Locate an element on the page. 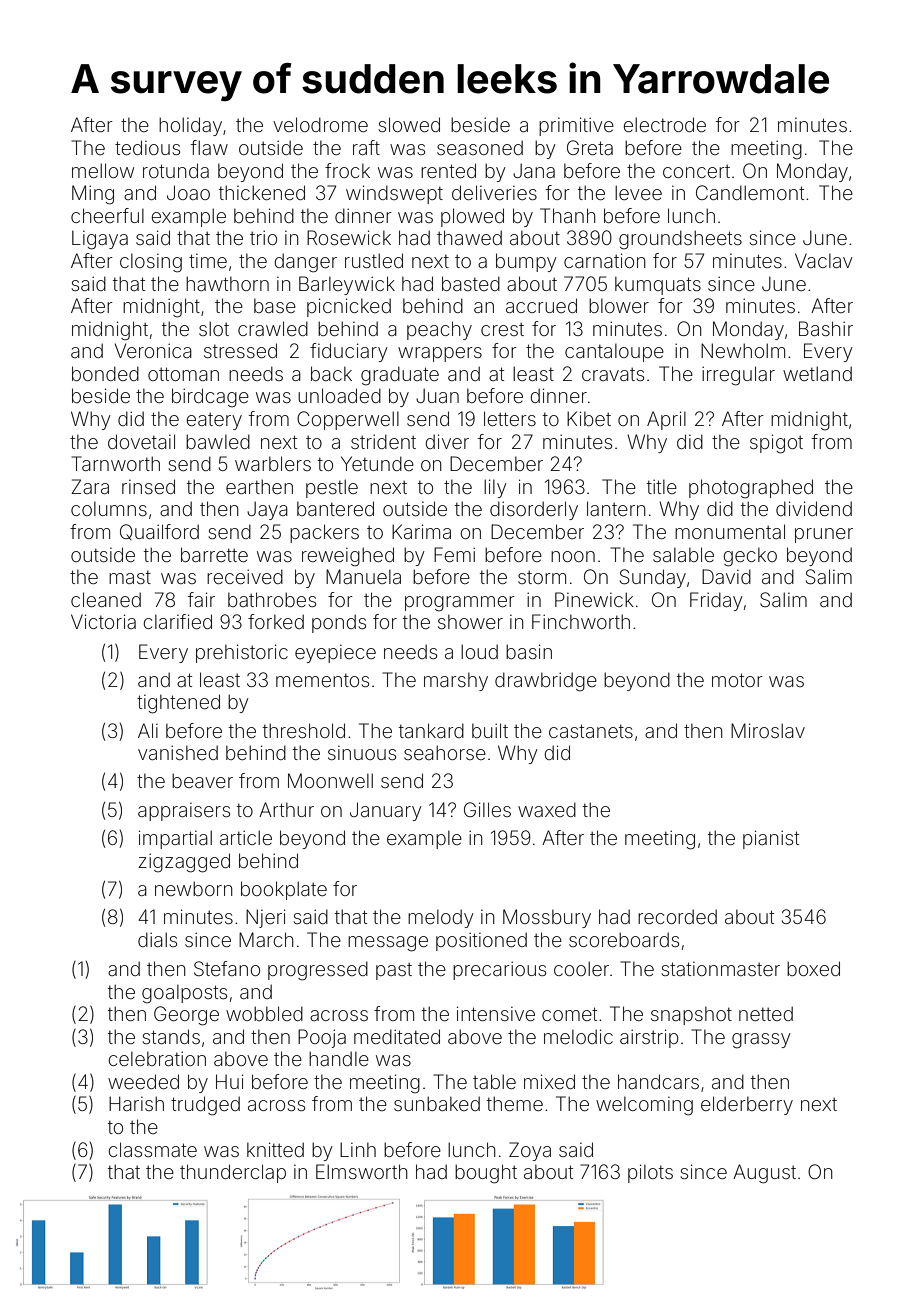  Miroslav is located at coordinates (768, 730).
